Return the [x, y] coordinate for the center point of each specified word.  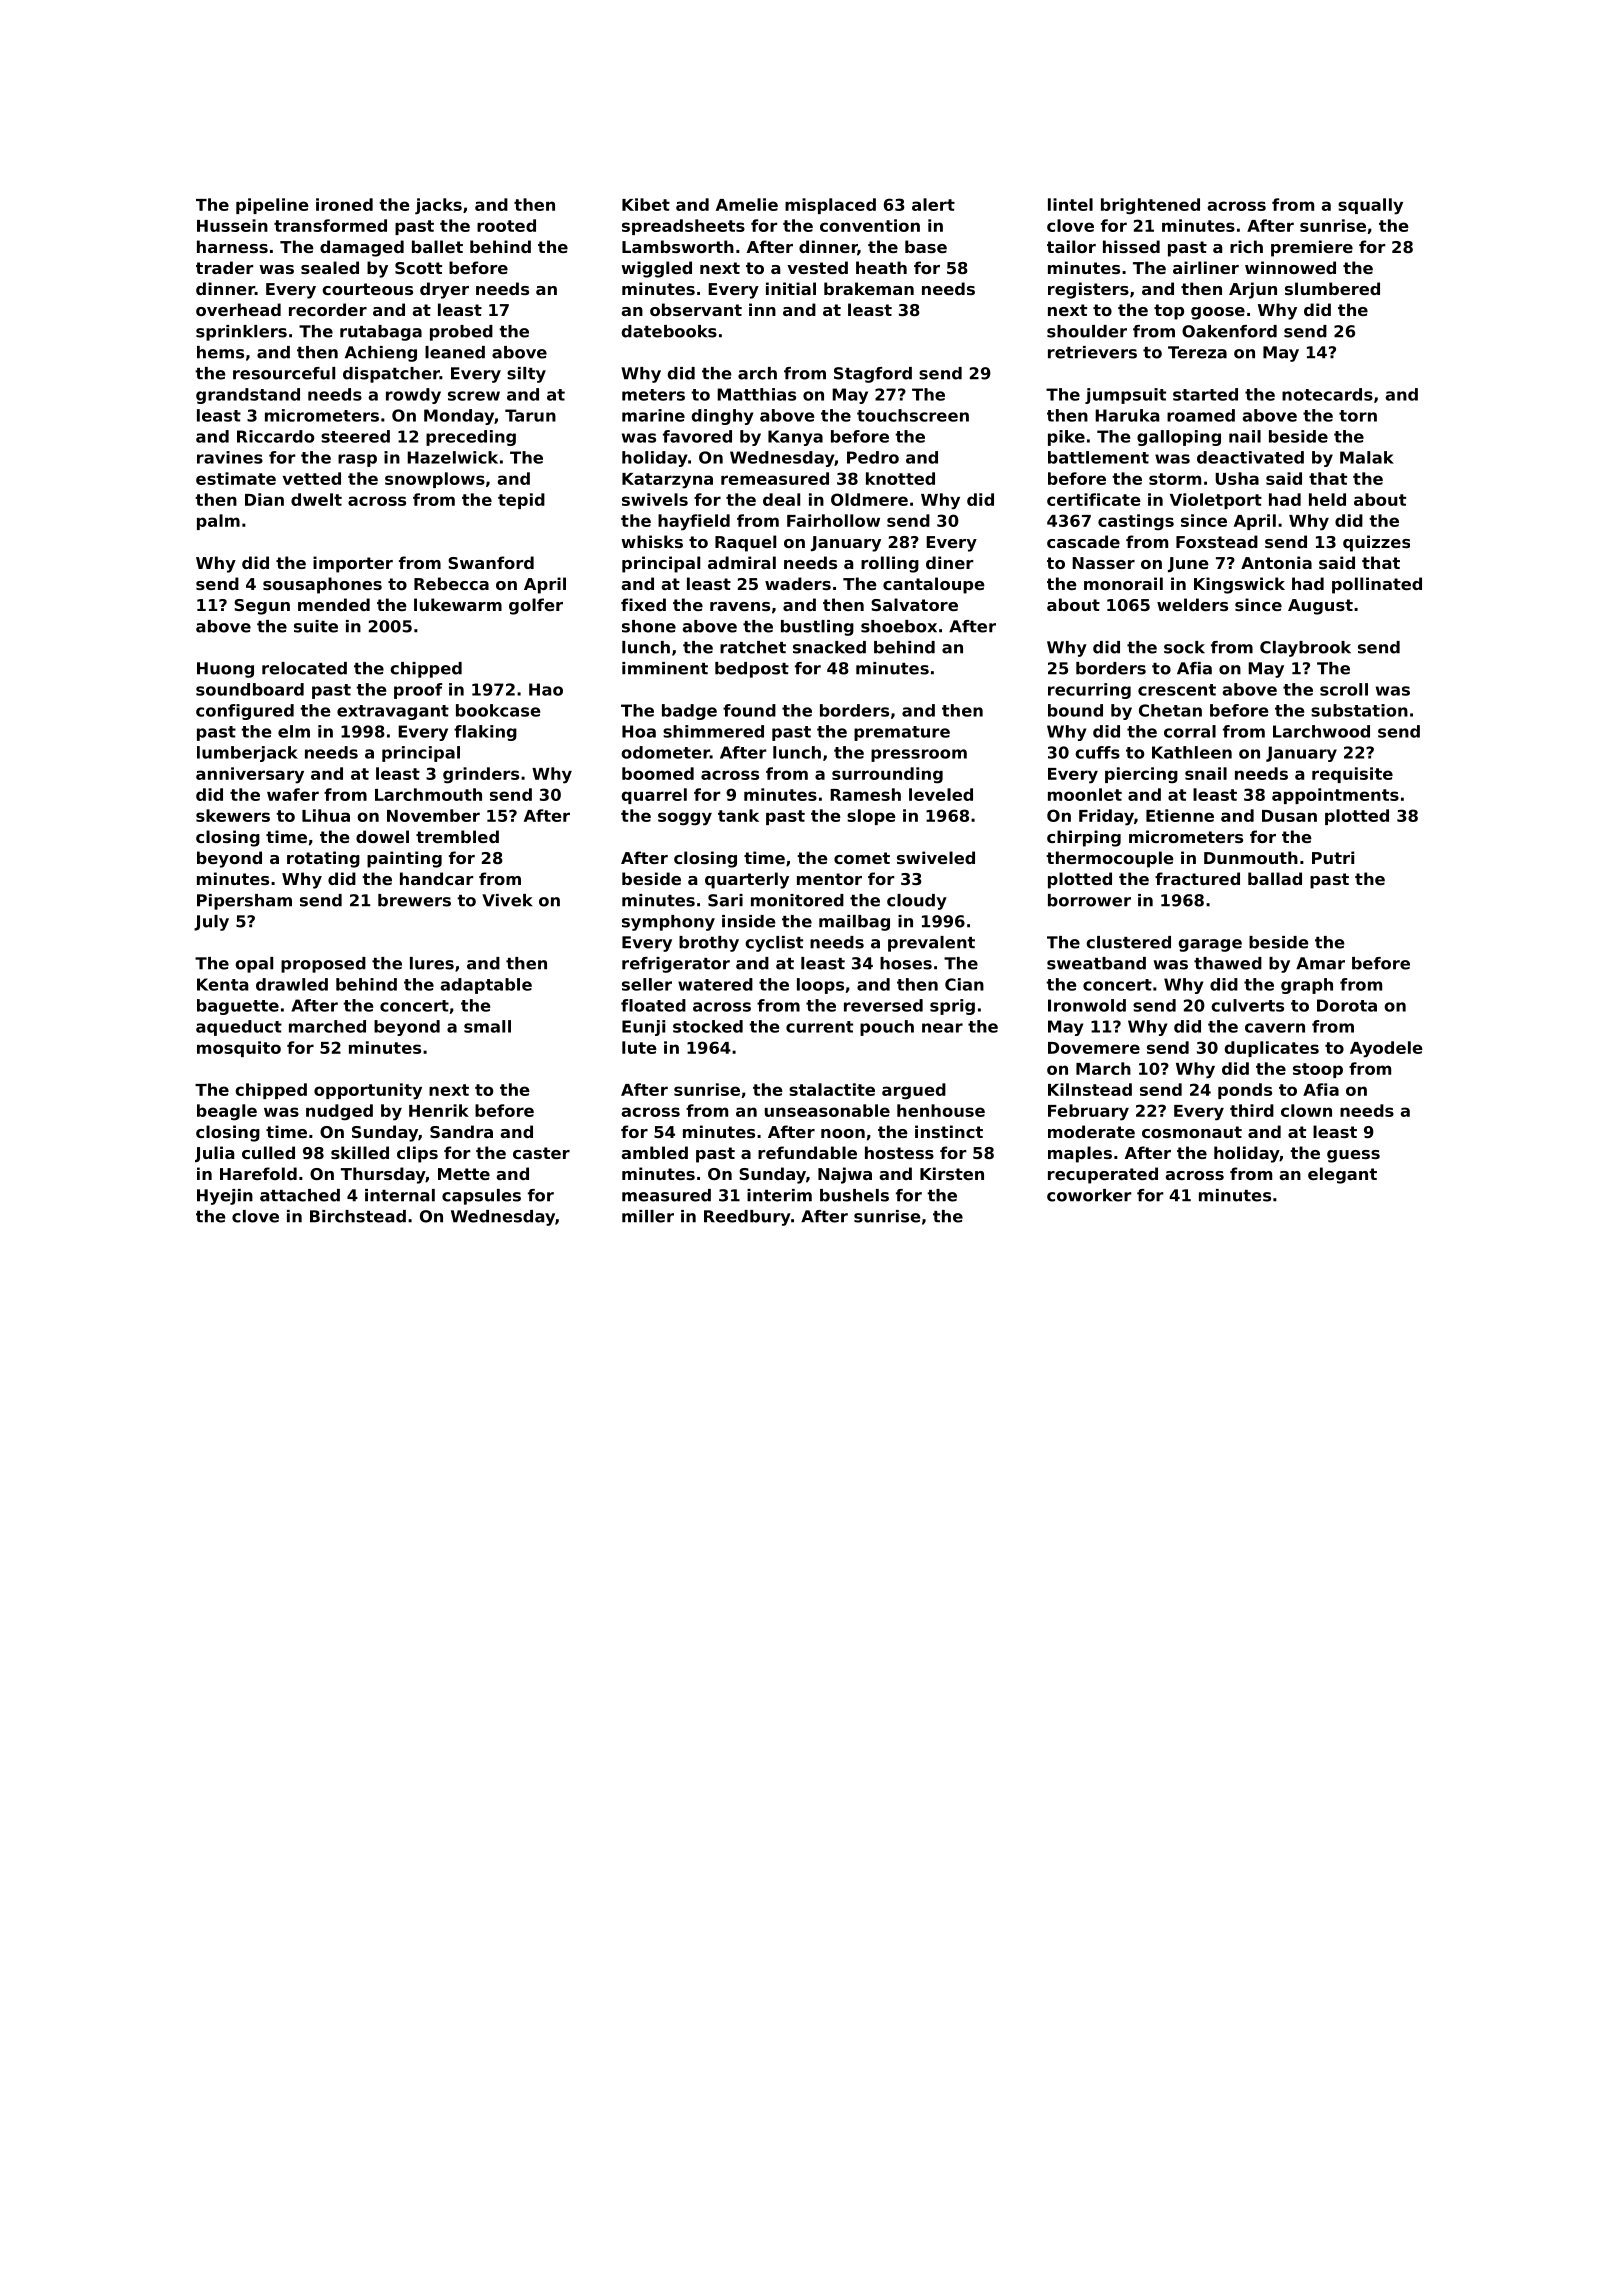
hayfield [694, 522]
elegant [1342, 1175]
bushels [854, 1195]
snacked [829, 647]
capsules [481, 1197]
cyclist [774, 944]
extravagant [393, 712]
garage [1210, 945]
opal [254, 965]
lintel [1070, 204]
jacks [438, 206]
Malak [1367, 457]
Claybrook [1305, 649]
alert [933, 204]
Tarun [530, 415]
